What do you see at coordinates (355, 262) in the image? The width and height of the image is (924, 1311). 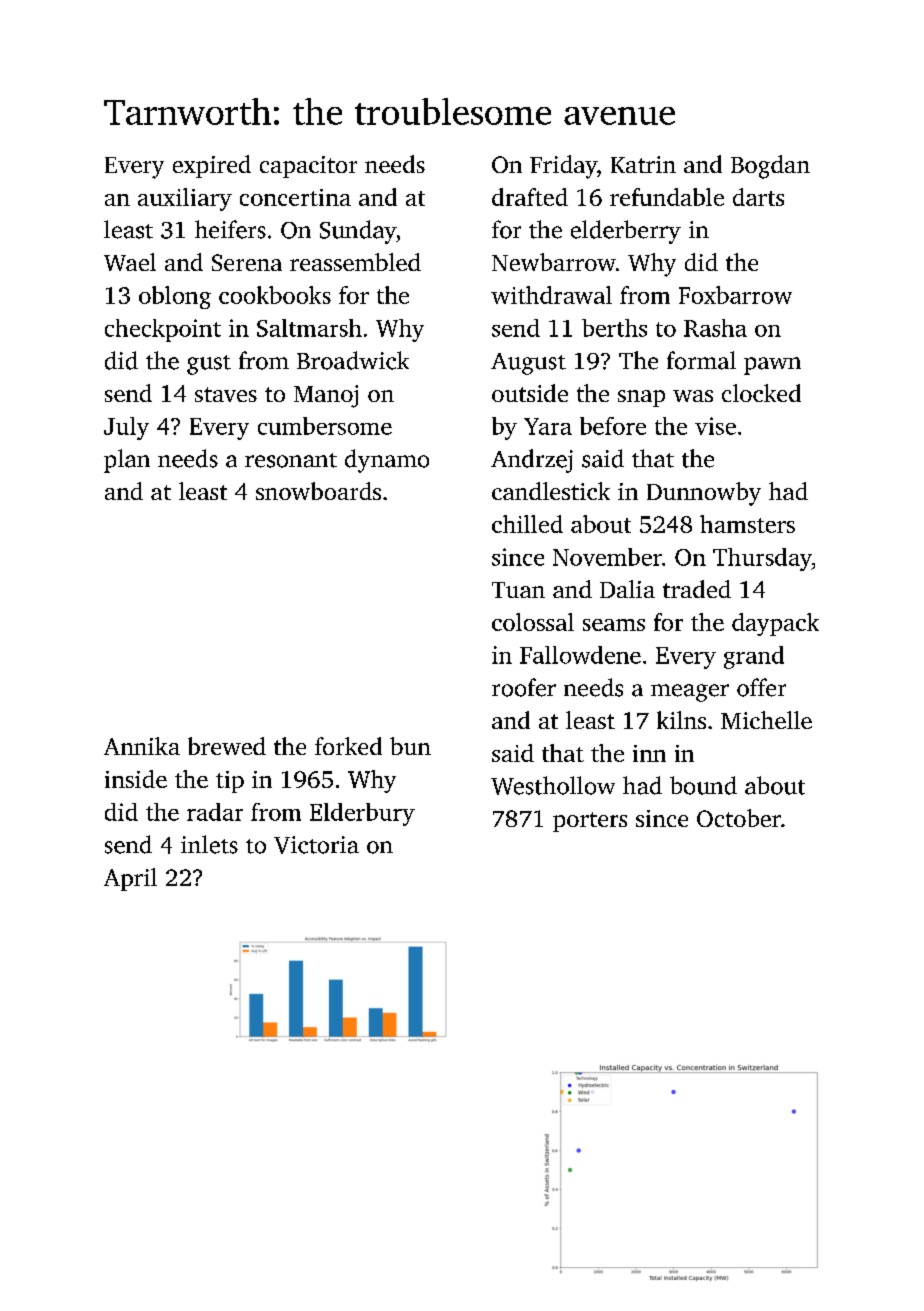 I see `reassembled` at bounding box center [355, 262].
